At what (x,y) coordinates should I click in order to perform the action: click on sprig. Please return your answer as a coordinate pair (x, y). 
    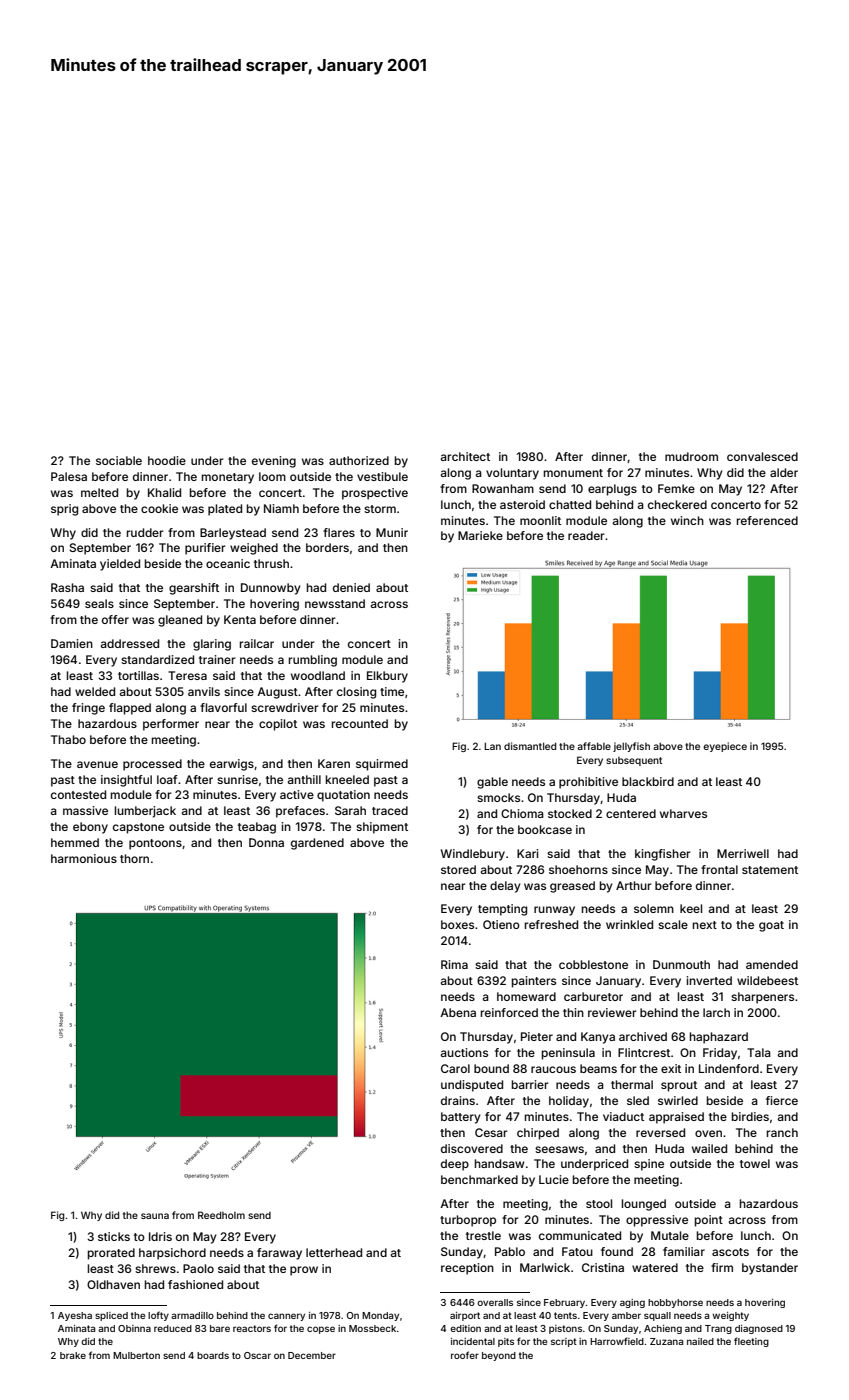
    Looking at the image, I should click on (64, 510).
